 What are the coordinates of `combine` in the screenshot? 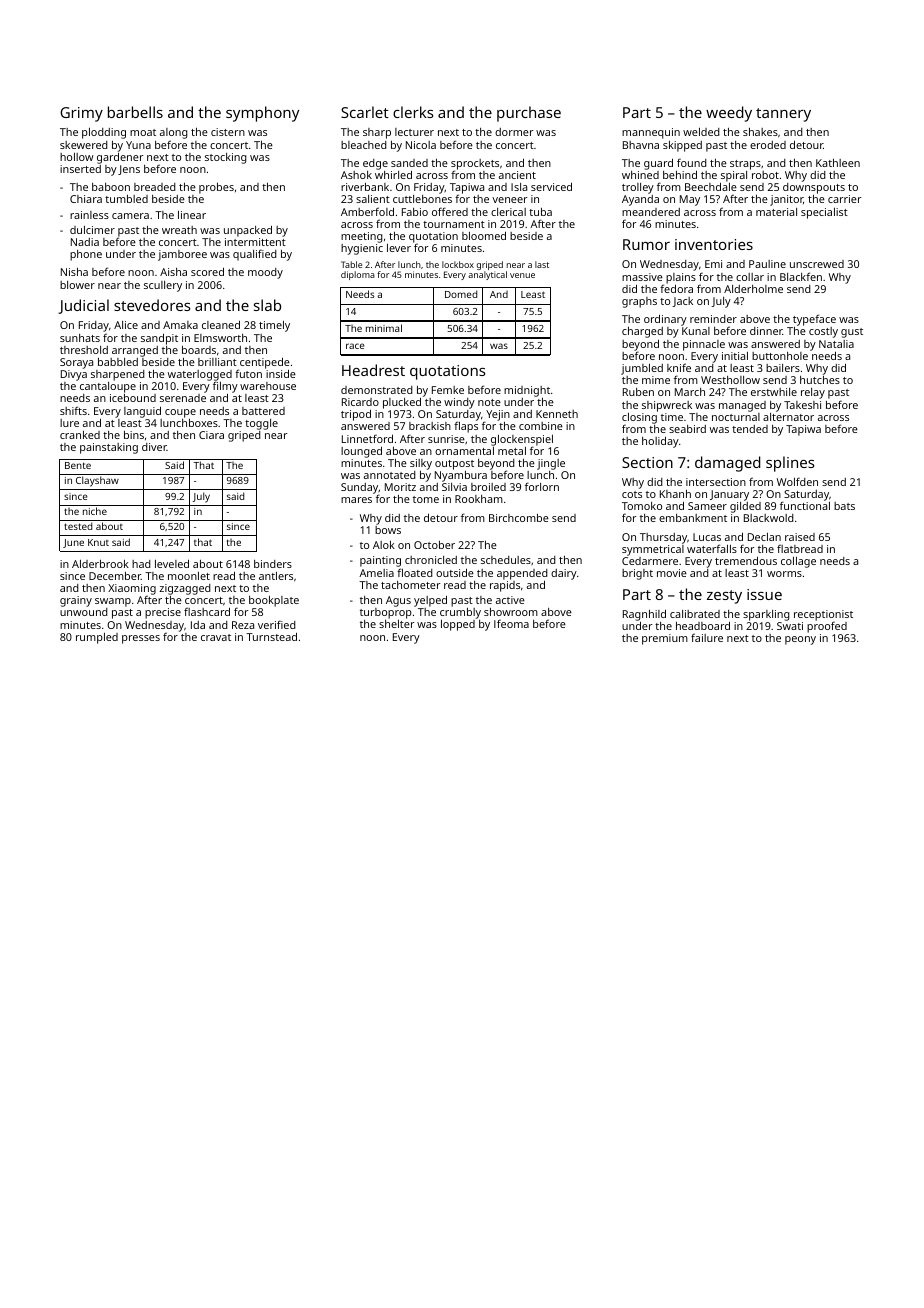 It's located at (541, 426).
